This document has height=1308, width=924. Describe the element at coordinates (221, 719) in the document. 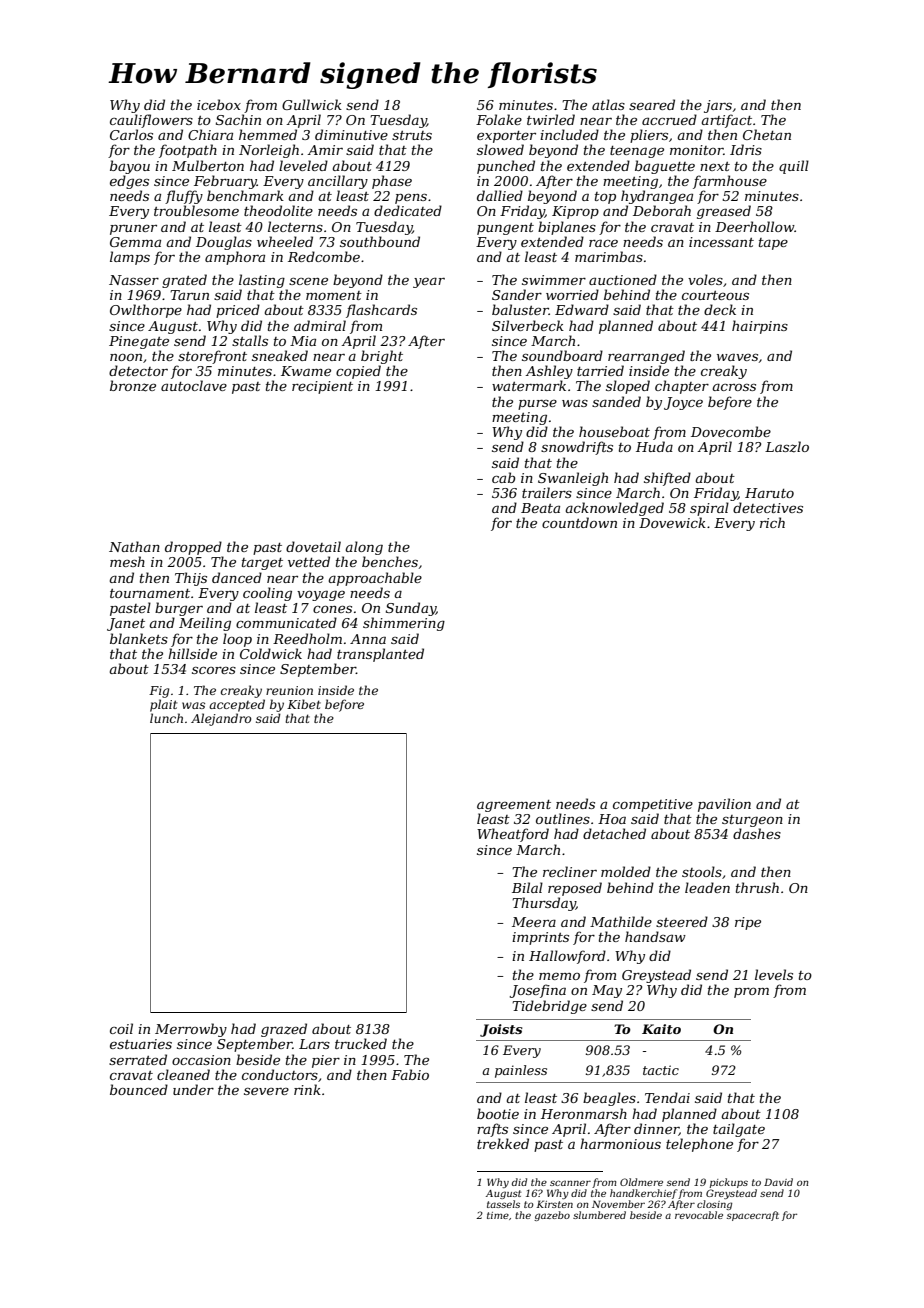

I see `Alejandro` at that location.
